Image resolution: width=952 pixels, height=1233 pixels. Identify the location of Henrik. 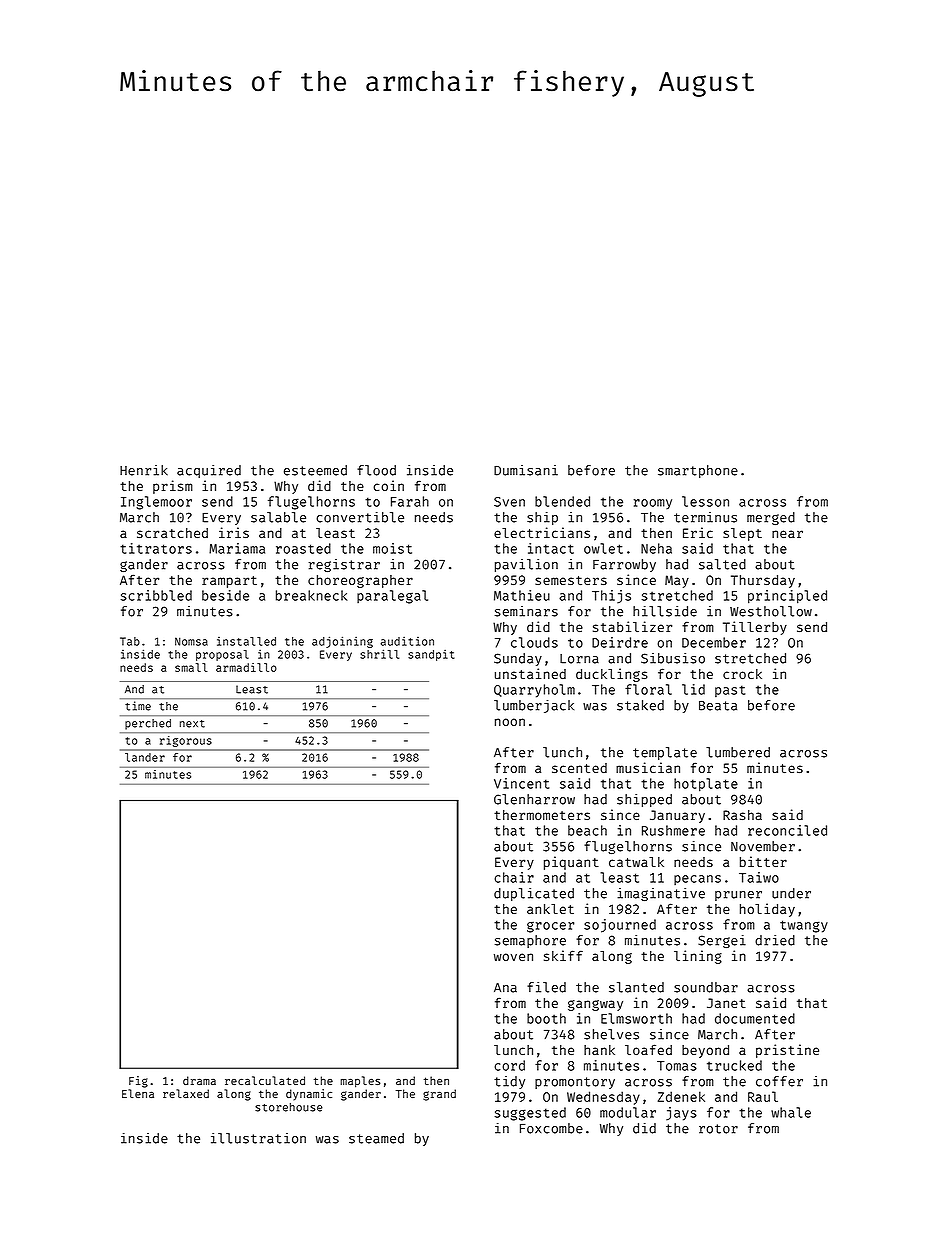
(144, 470).
